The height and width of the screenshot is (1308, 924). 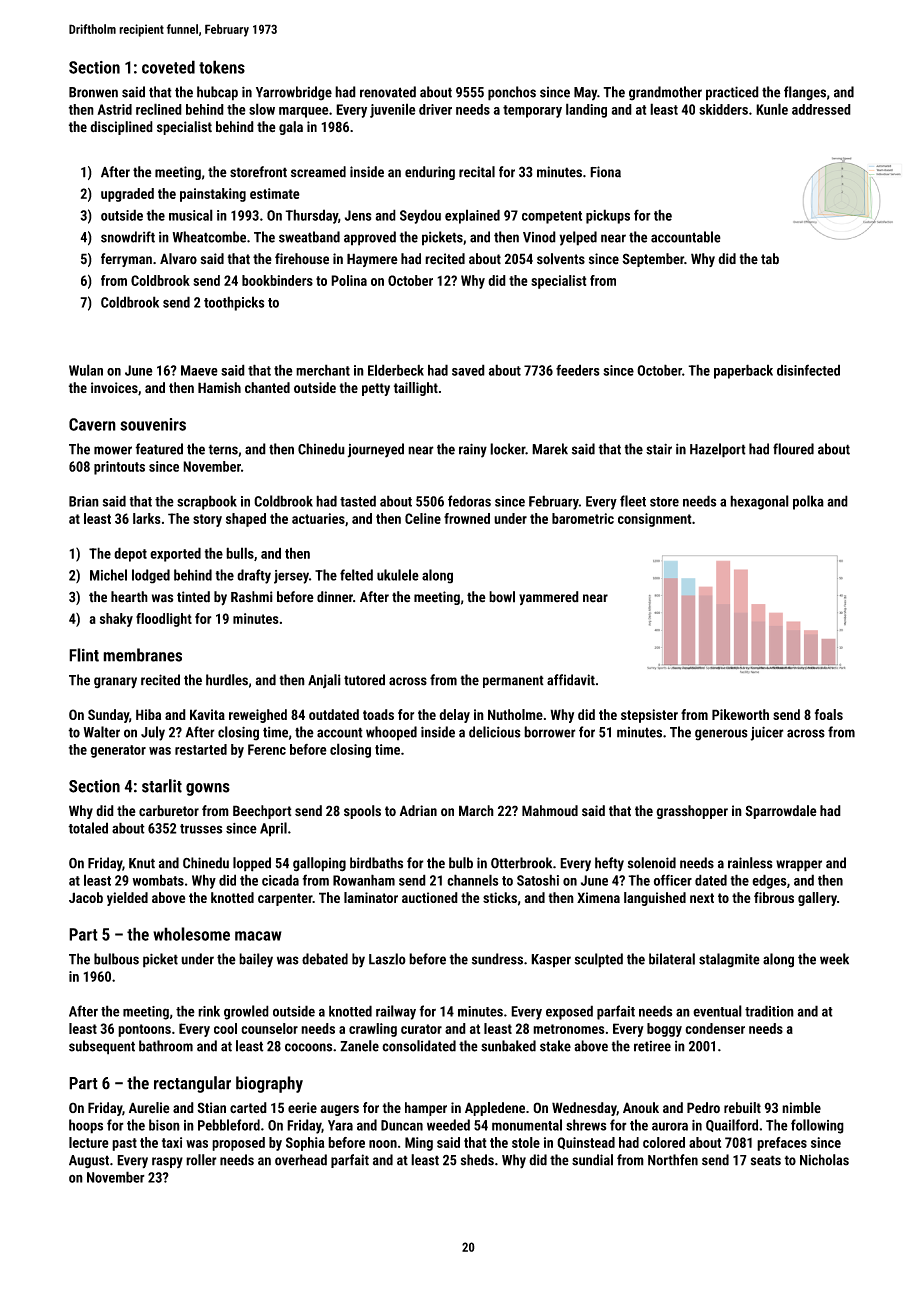 I want to click on overhead, so click(x=301, y=1160).
